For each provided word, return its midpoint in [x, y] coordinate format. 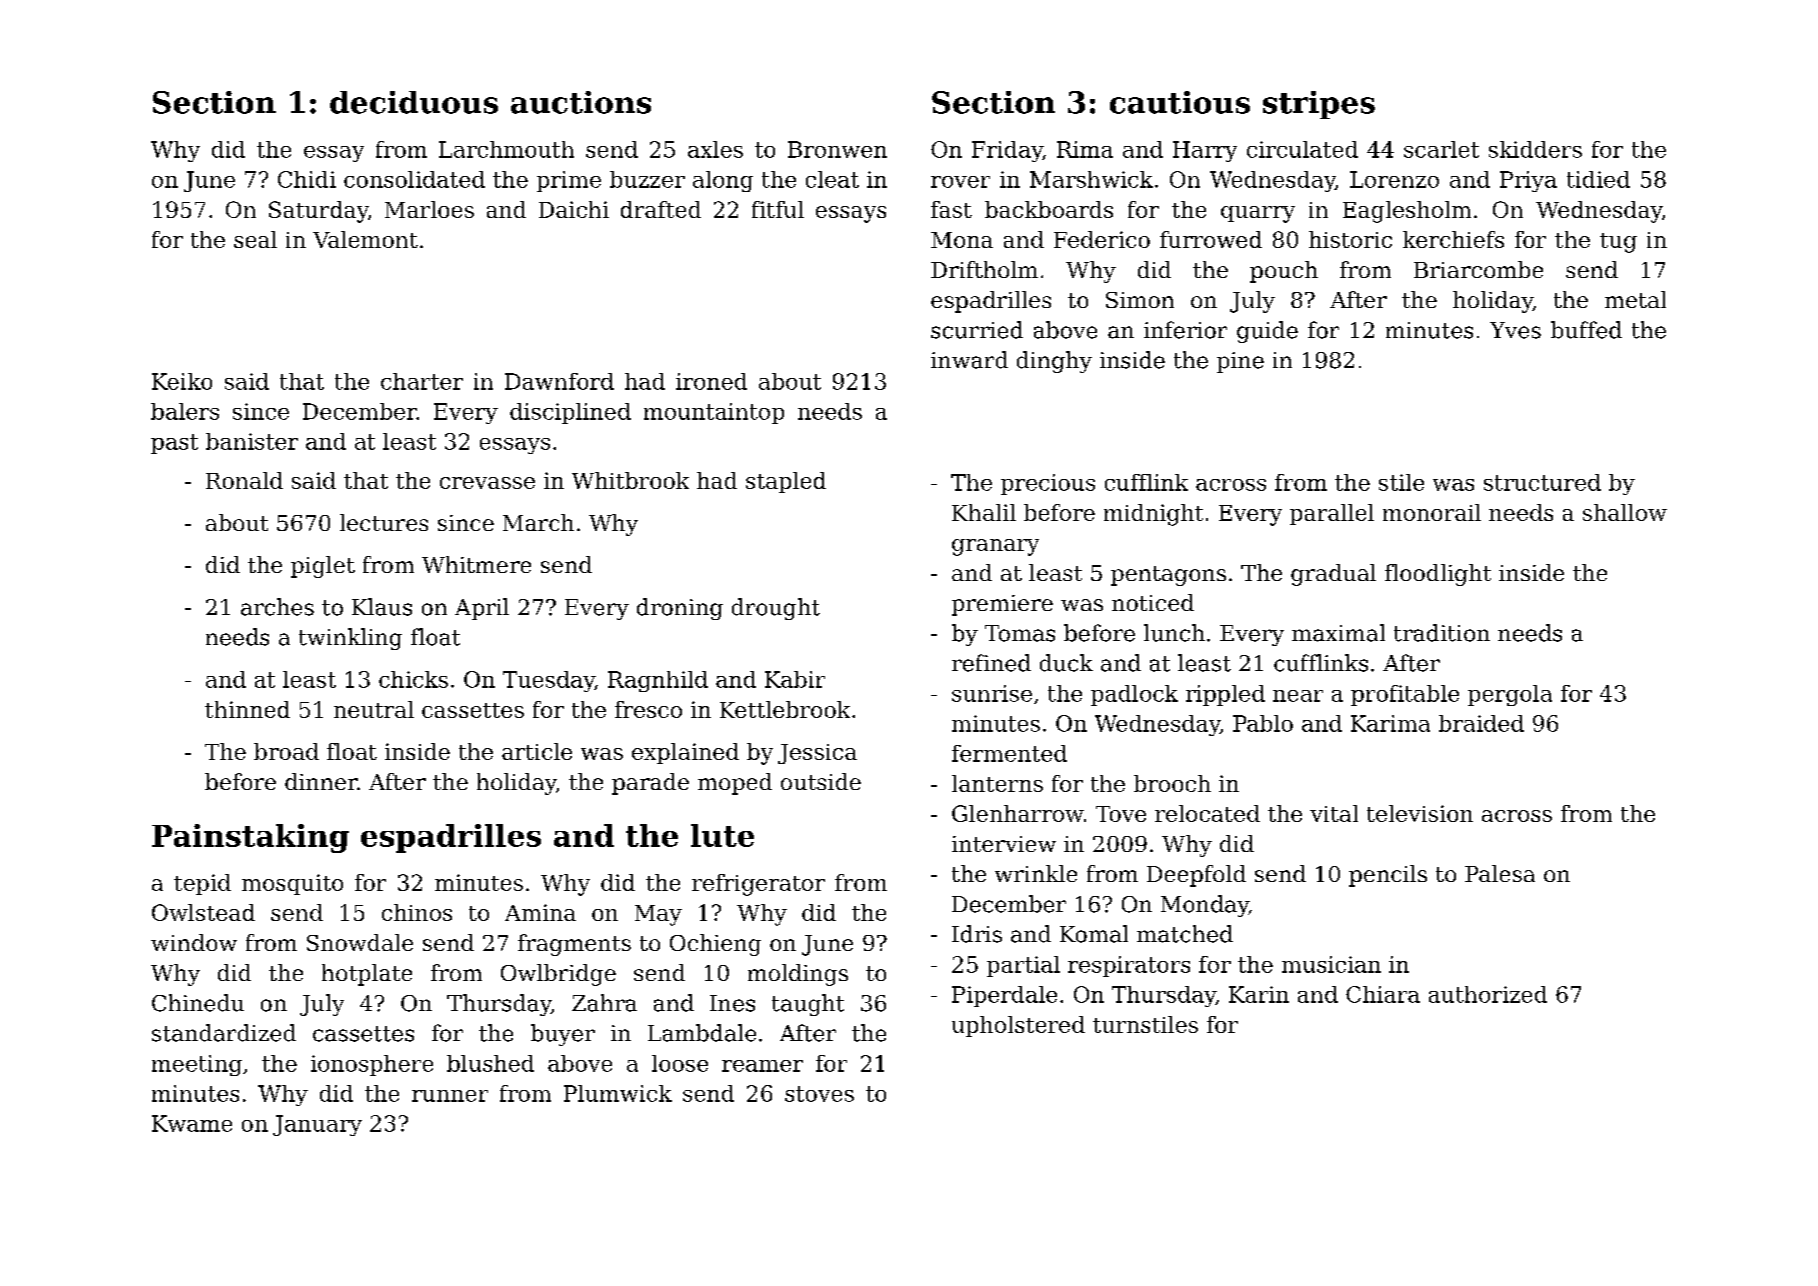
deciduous [414, 102]
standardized [224, 1033]
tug [1618, 243]
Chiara [1383, 994]
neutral [374, 709]
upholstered [1018, 1026]
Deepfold [1196, 876]
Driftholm [984, 269]
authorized [1488, 994]
